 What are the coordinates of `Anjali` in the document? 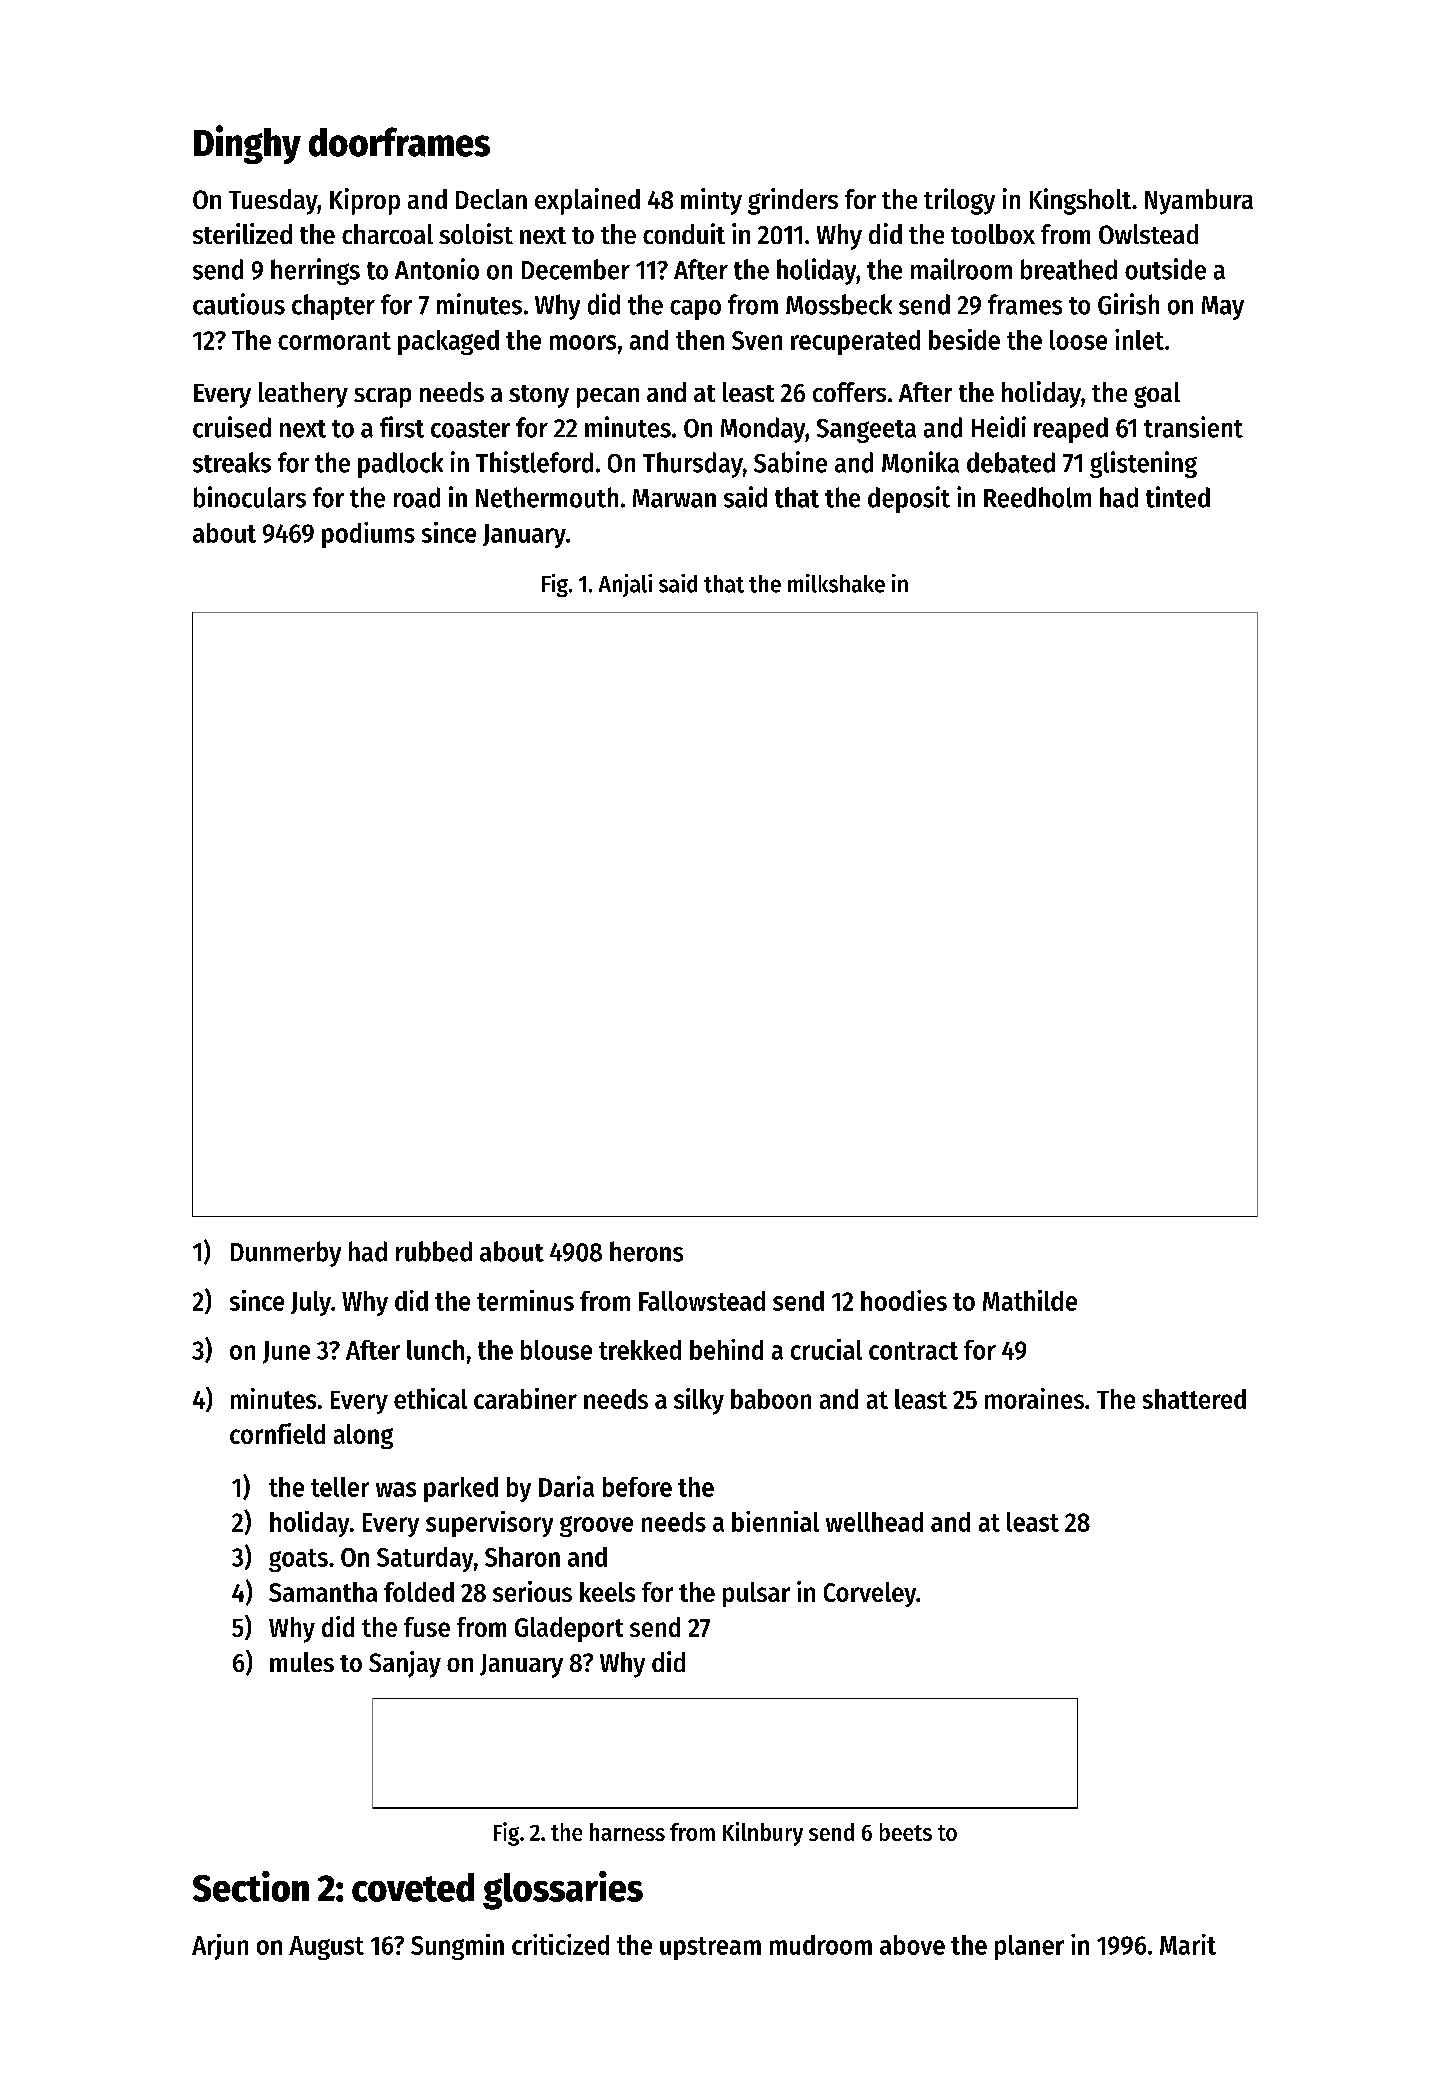 It's located at (625, 585).
